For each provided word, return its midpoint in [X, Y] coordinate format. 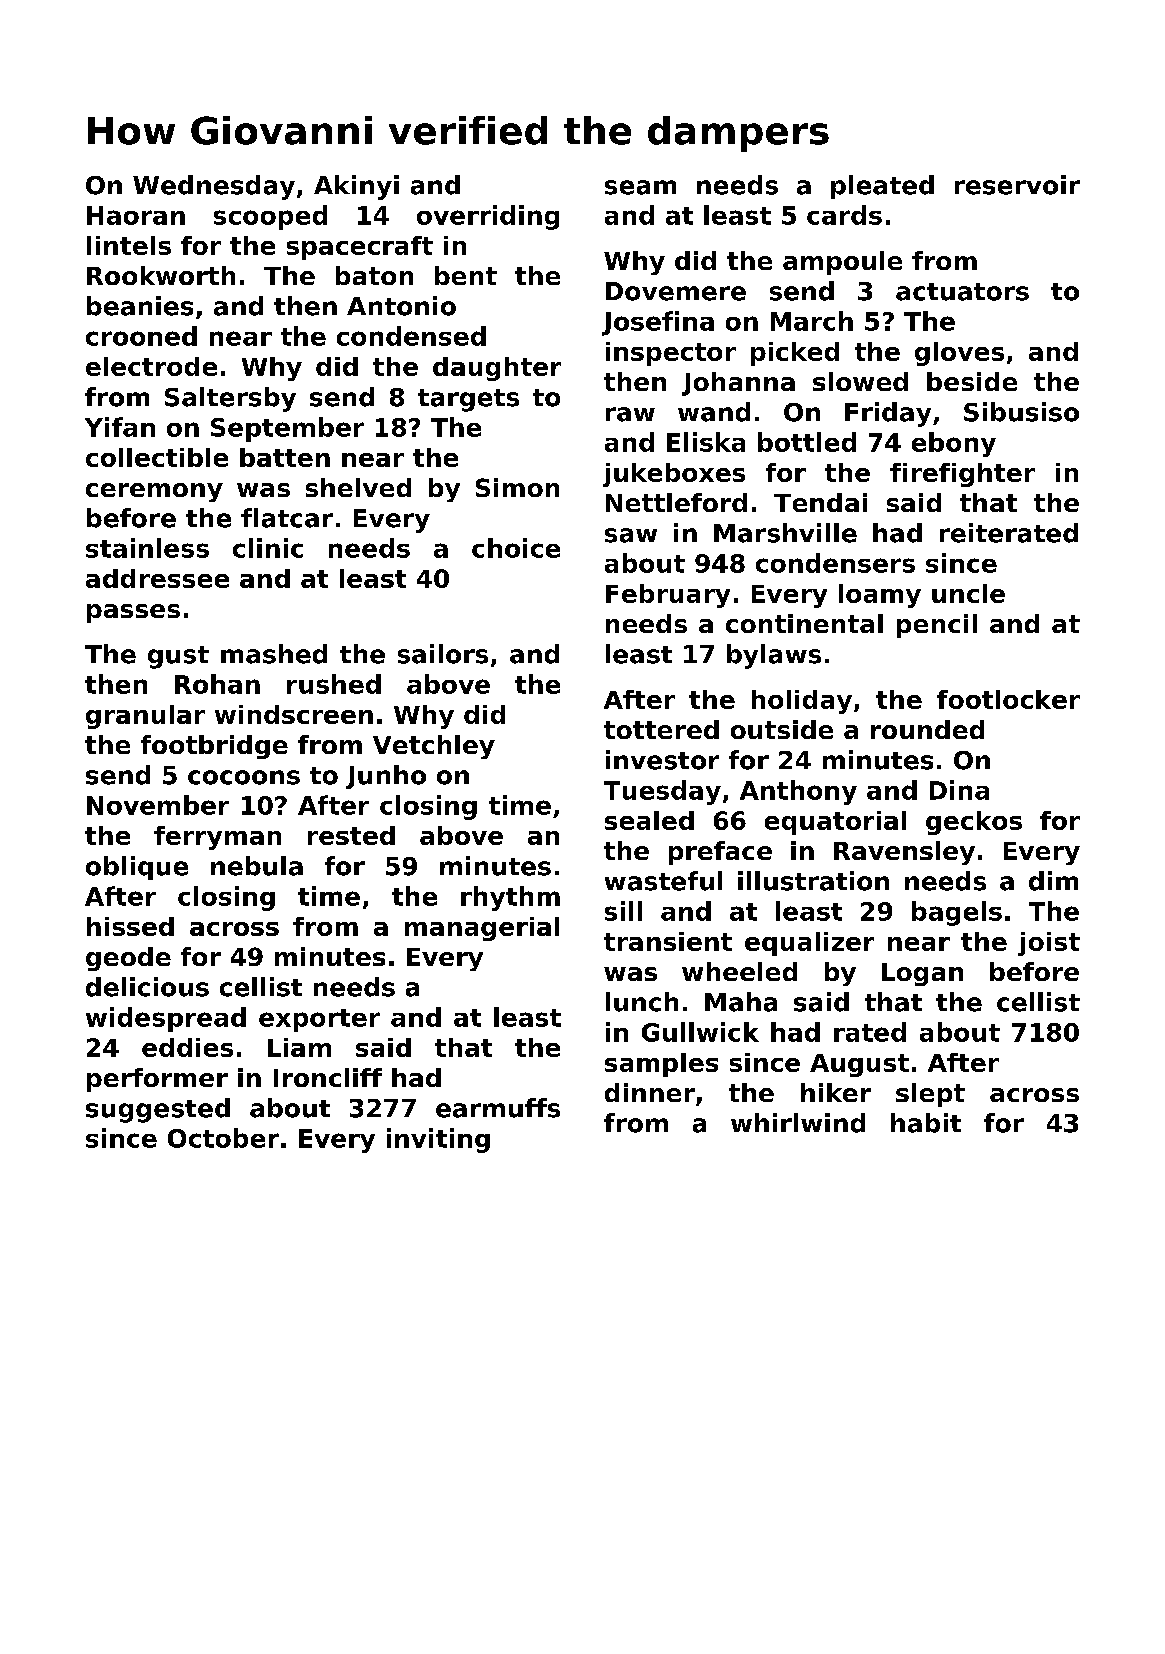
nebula [257, 866]
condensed [411, 336]
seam [640, 187]
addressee [157, 578]
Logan [922, 974]
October [223, 1138]
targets [468, 400]
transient [668, 941]
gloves [959, 354]
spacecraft [360, 248]
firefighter [962, 475]
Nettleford [676, 502]
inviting [438, 1140]
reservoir [1017, 185]
